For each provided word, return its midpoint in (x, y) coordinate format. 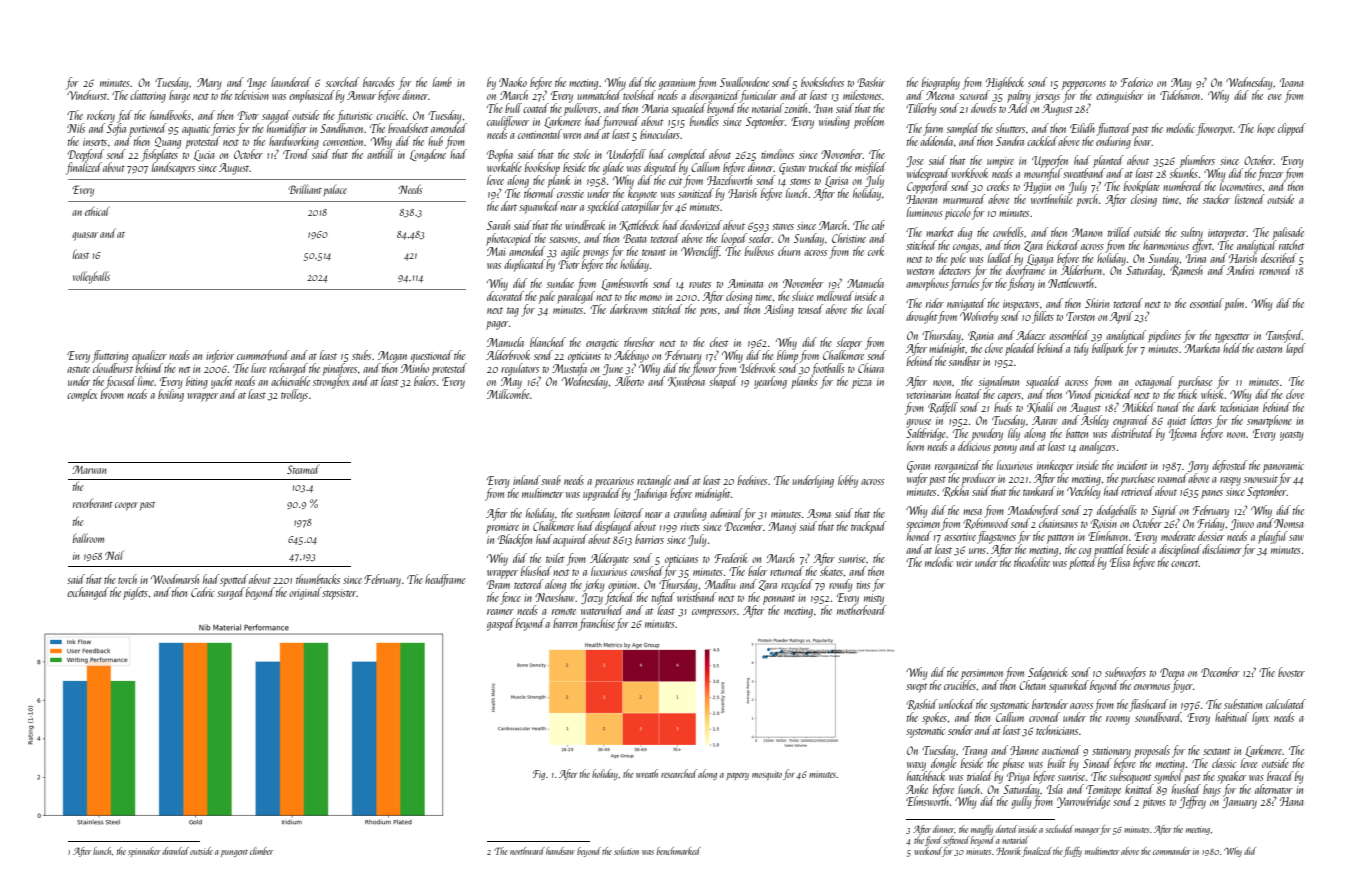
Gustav (792, 169)
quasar (85, 236)
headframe (445, 580)
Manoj (782, 528)
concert (1185, 563)
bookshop (542, 168)
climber (261, 851)
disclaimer (1222, 549)
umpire (1000, 162)
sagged (276, 116)
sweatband (1084, 173)
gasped (501, 624)
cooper (126, 506)
